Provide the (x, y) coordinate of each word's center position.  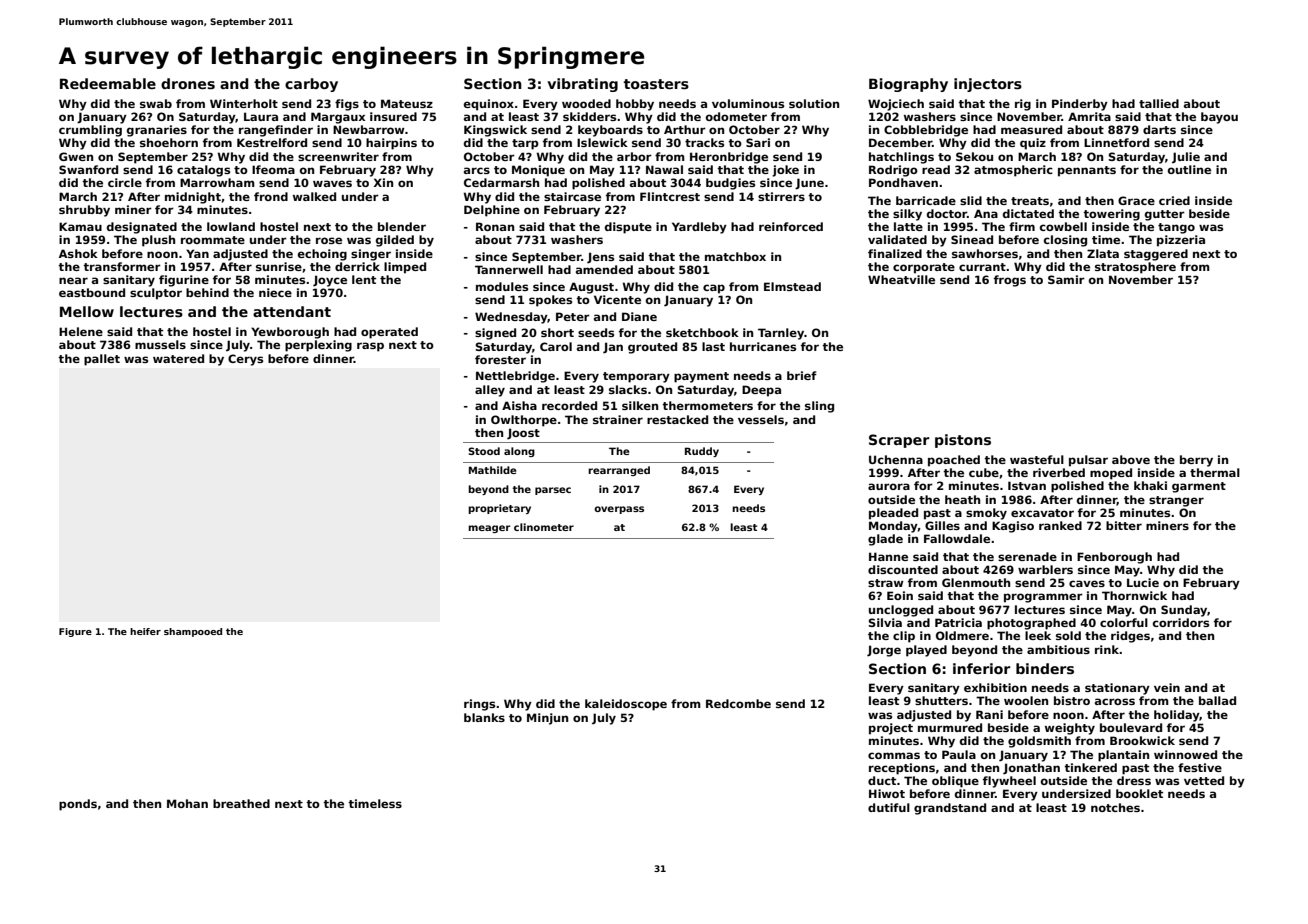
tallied (1159, 103)
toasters (656, 84)
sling (819, 407)
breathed (241, 803)
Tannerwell (509, 269)
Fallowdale (957, 538)
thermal (1215, 472)
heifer (145, 631)
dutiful (889, 807)
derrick (357, 266)
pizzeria (1181, 241)
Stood (484, 451)
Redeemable (108, 83)
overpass (619, 510)
